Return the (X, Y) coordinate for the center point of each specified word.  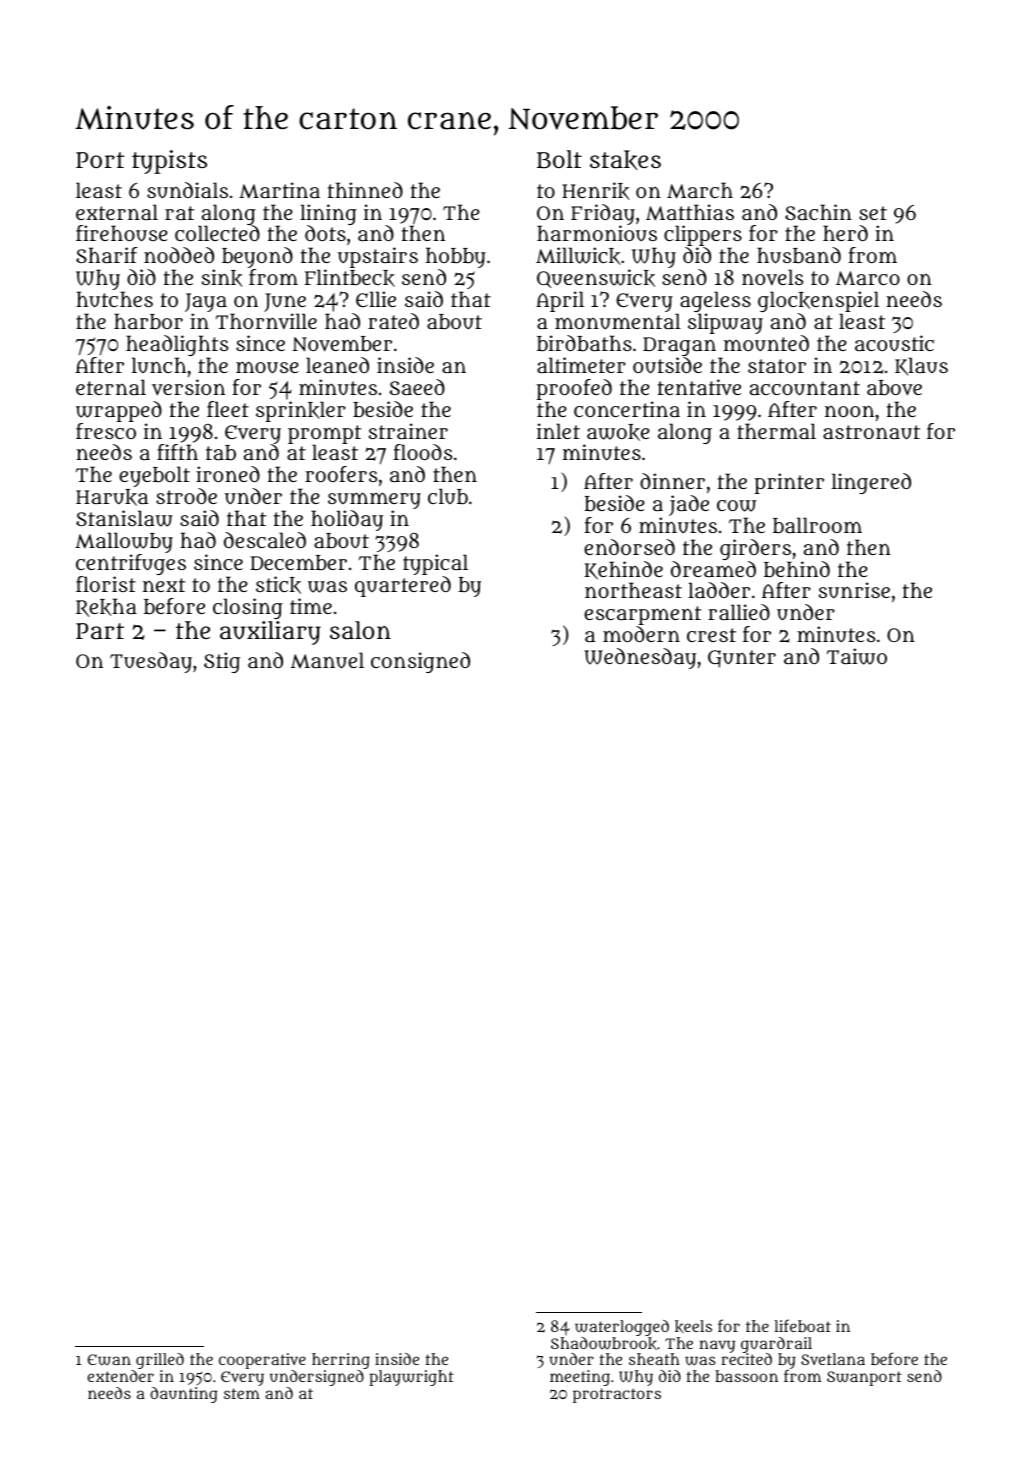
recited (746, 1359)
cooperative (262, 1361)
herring (341, 1361)
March (700, 190)
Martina (279, 190)
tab (221, 452)
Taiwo (857, 656)
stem (242, 1393)
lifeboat (803, 1325)
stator (777, 366)
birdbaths (584, 343)
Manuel (327, 660)
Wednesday (640, 658)
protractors (617, 1395)
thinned (365, 190)
